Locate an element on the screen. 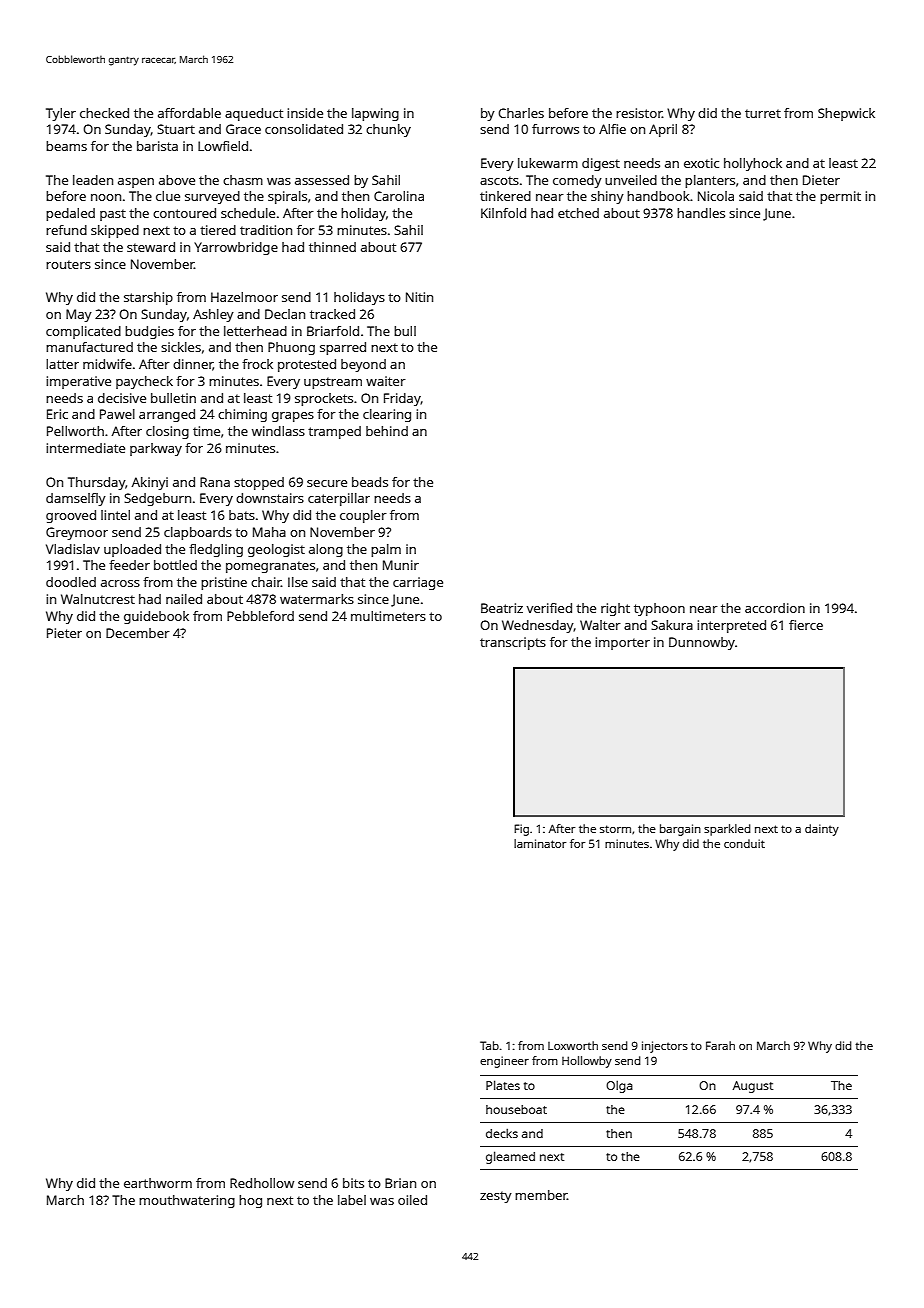 This screenshot has height=1308, width=924. mouthwatering is located at coordinates (187, 1201).
